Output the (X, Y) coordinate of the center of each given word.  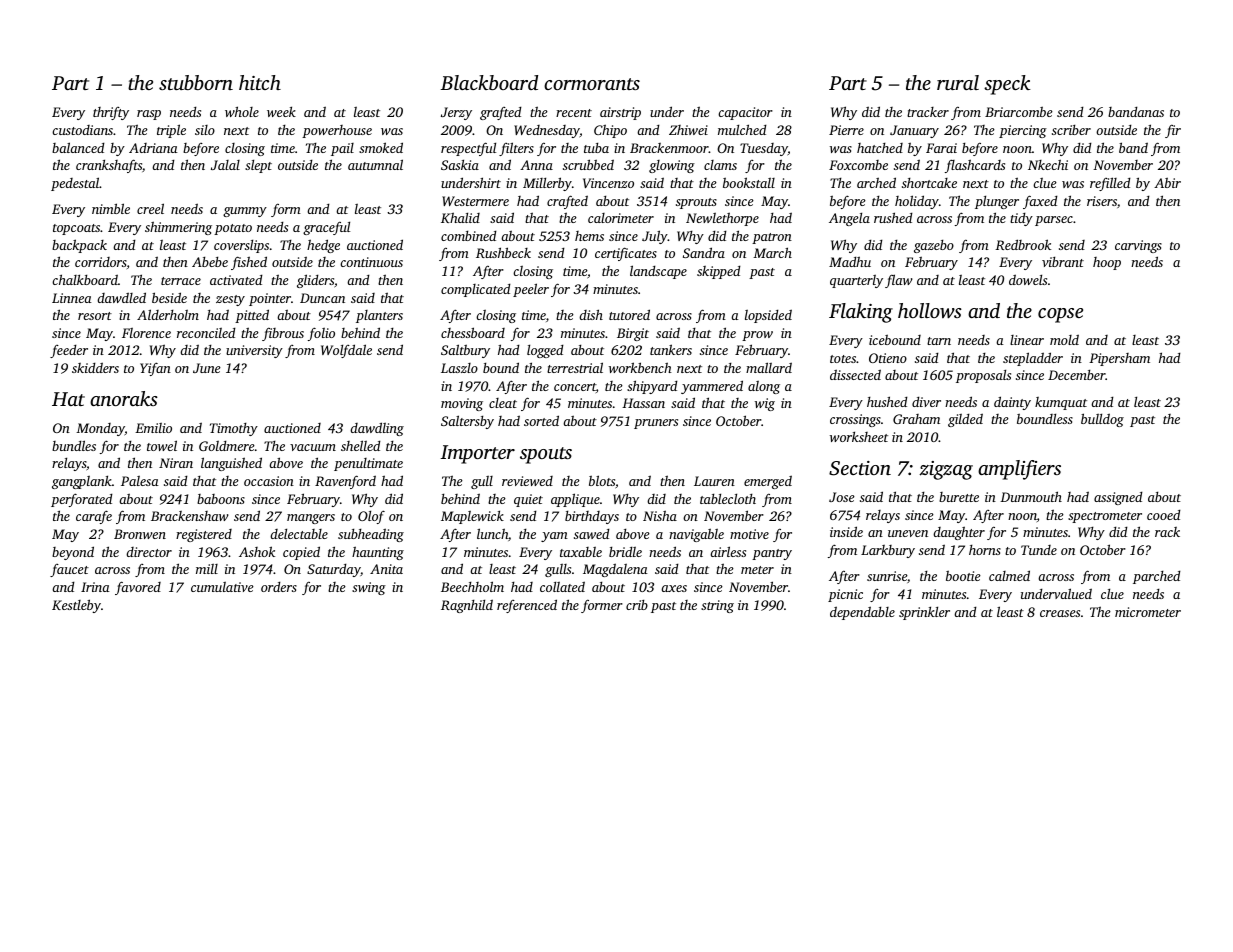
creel (150, 208)
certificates (626, 254)
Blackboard (489, 82)
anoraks (124, 398)
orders (279, 587)
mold (1064, 339)
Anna (536, 165)
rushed (893, 217)
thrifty (111, 113)
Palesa (140, 481)
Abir (1167, 182)
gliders (315, 281)
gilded (965, 420)
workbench (640, 367)
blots (602, 480)
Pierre (846, 130)
